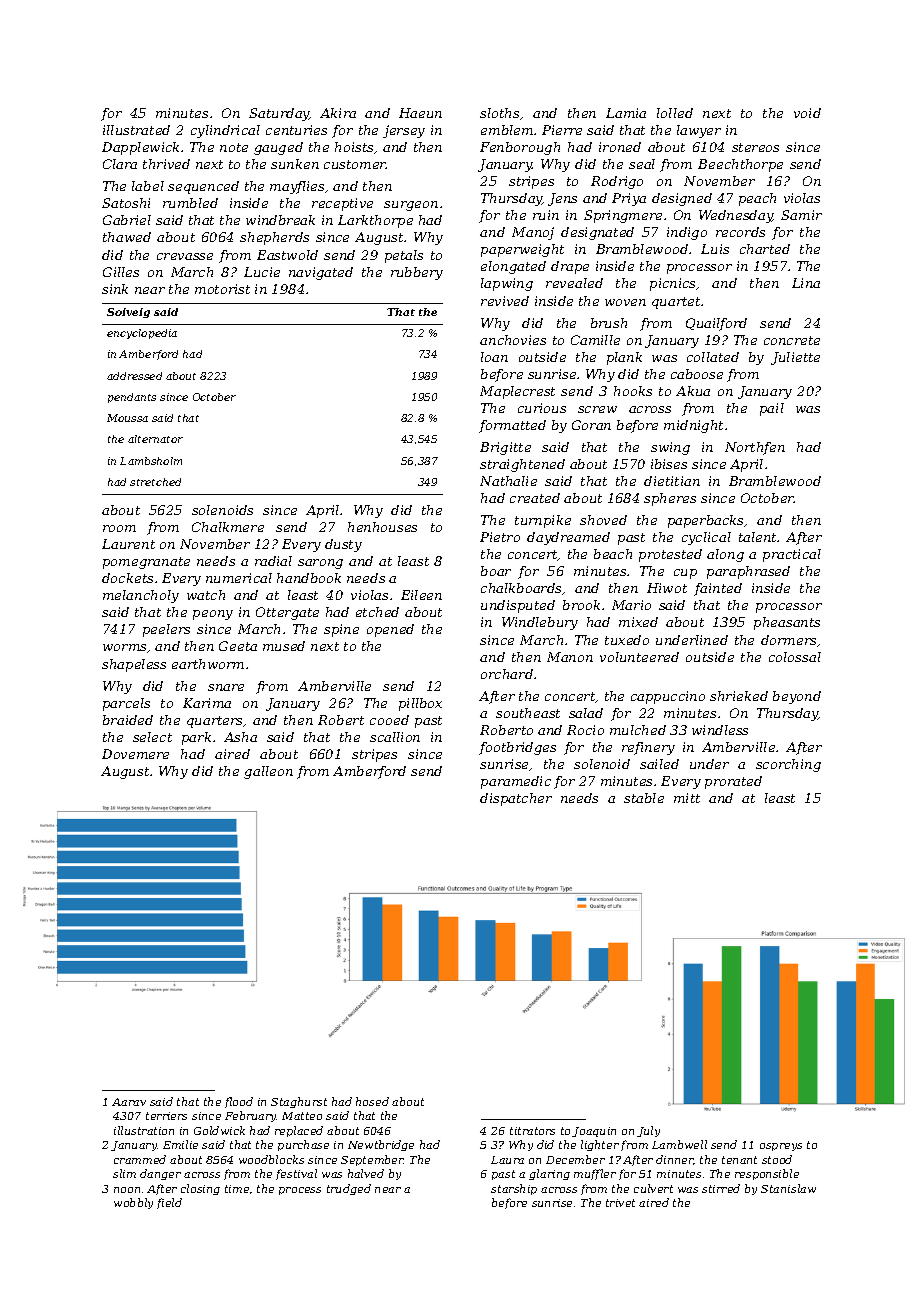  Describe the element at coordinates (624, 358) in the screenshot. I see `plank` at that location.
